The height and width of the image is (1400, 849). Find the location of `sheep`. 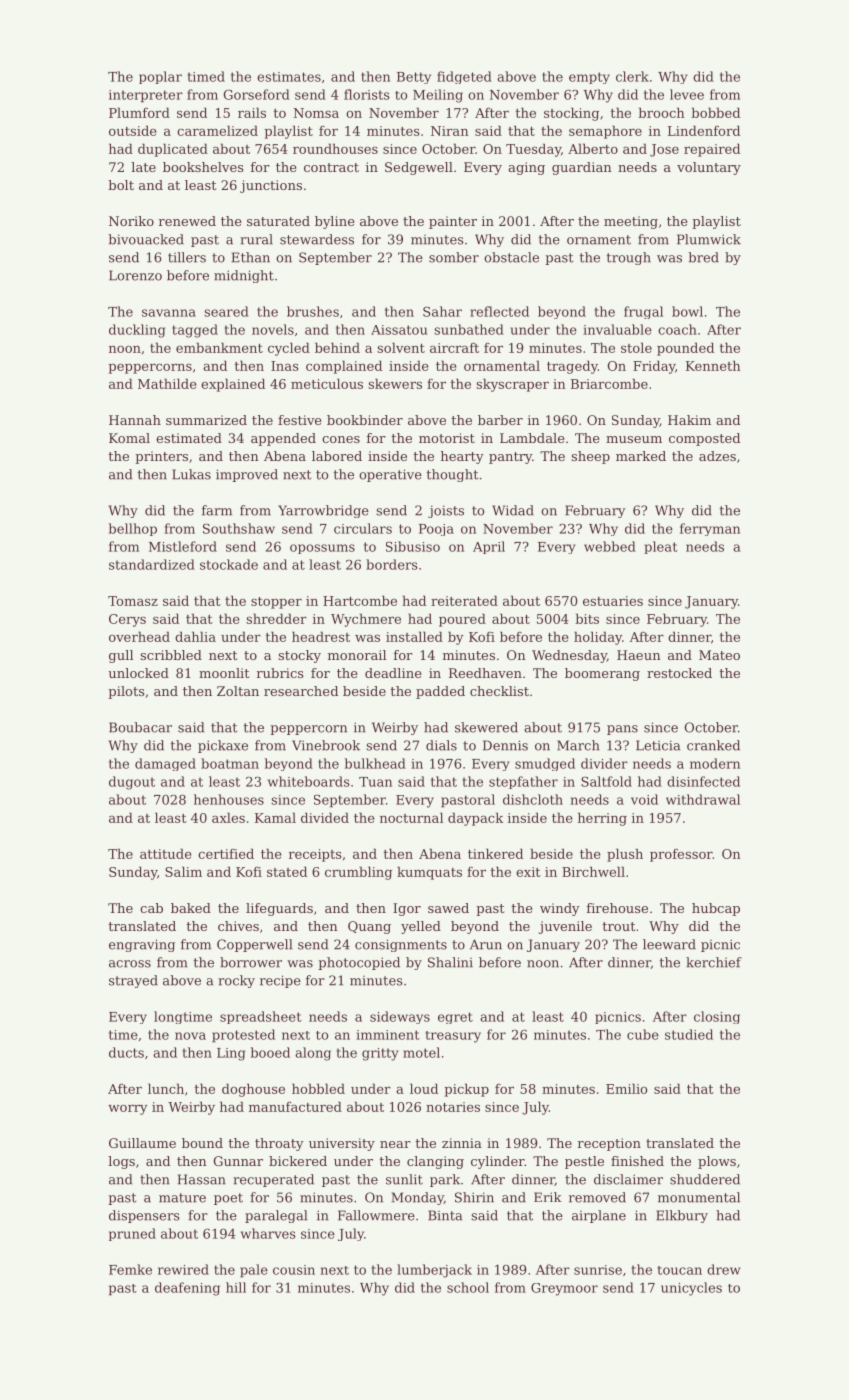

sheep is located at coordinates (590, 457).
